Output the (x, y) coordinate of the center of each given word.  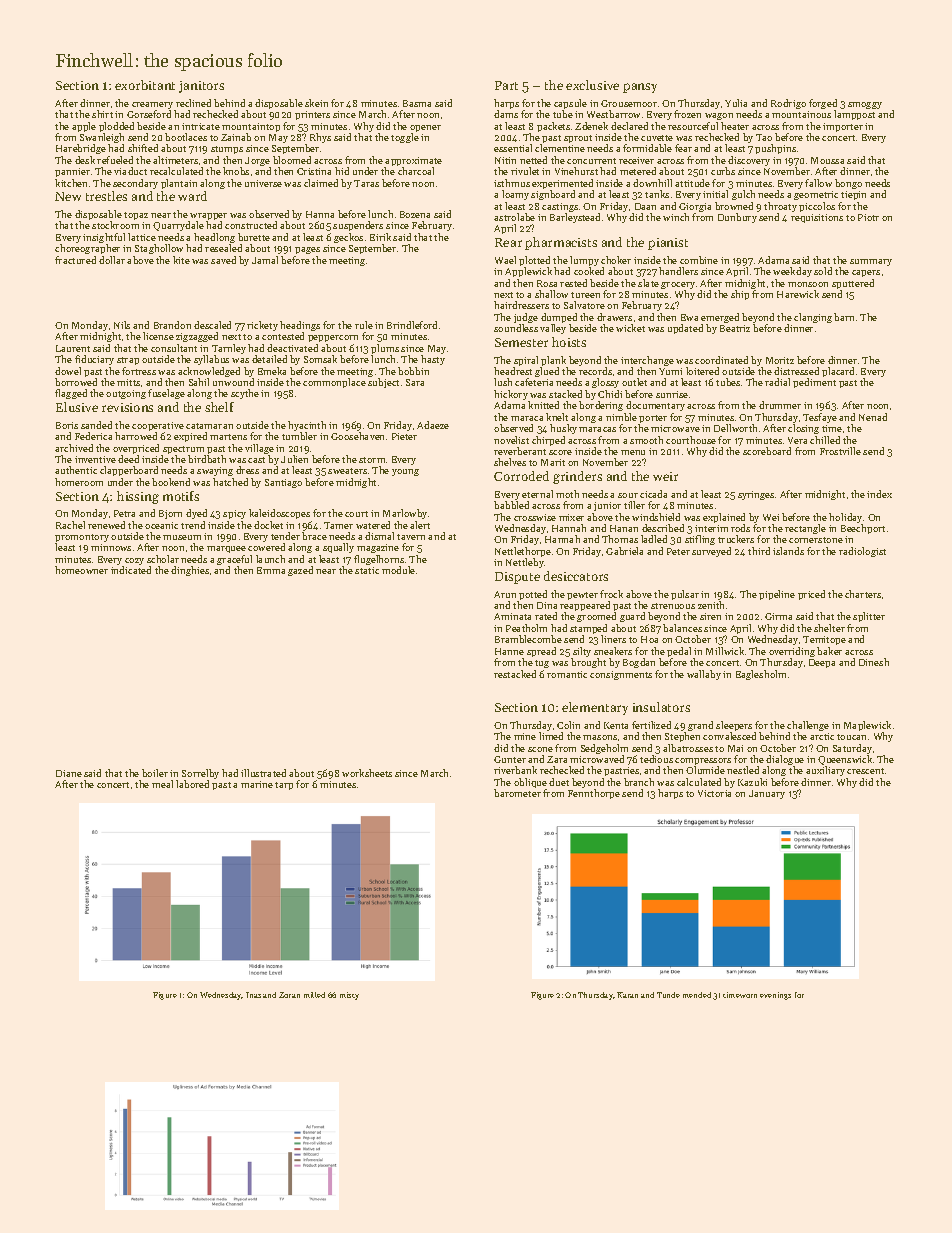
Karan (627, 995)
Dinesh (874, 662)
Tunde (668, 995)
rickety (262, 326)
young (405, 472)
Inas (253, 995)
